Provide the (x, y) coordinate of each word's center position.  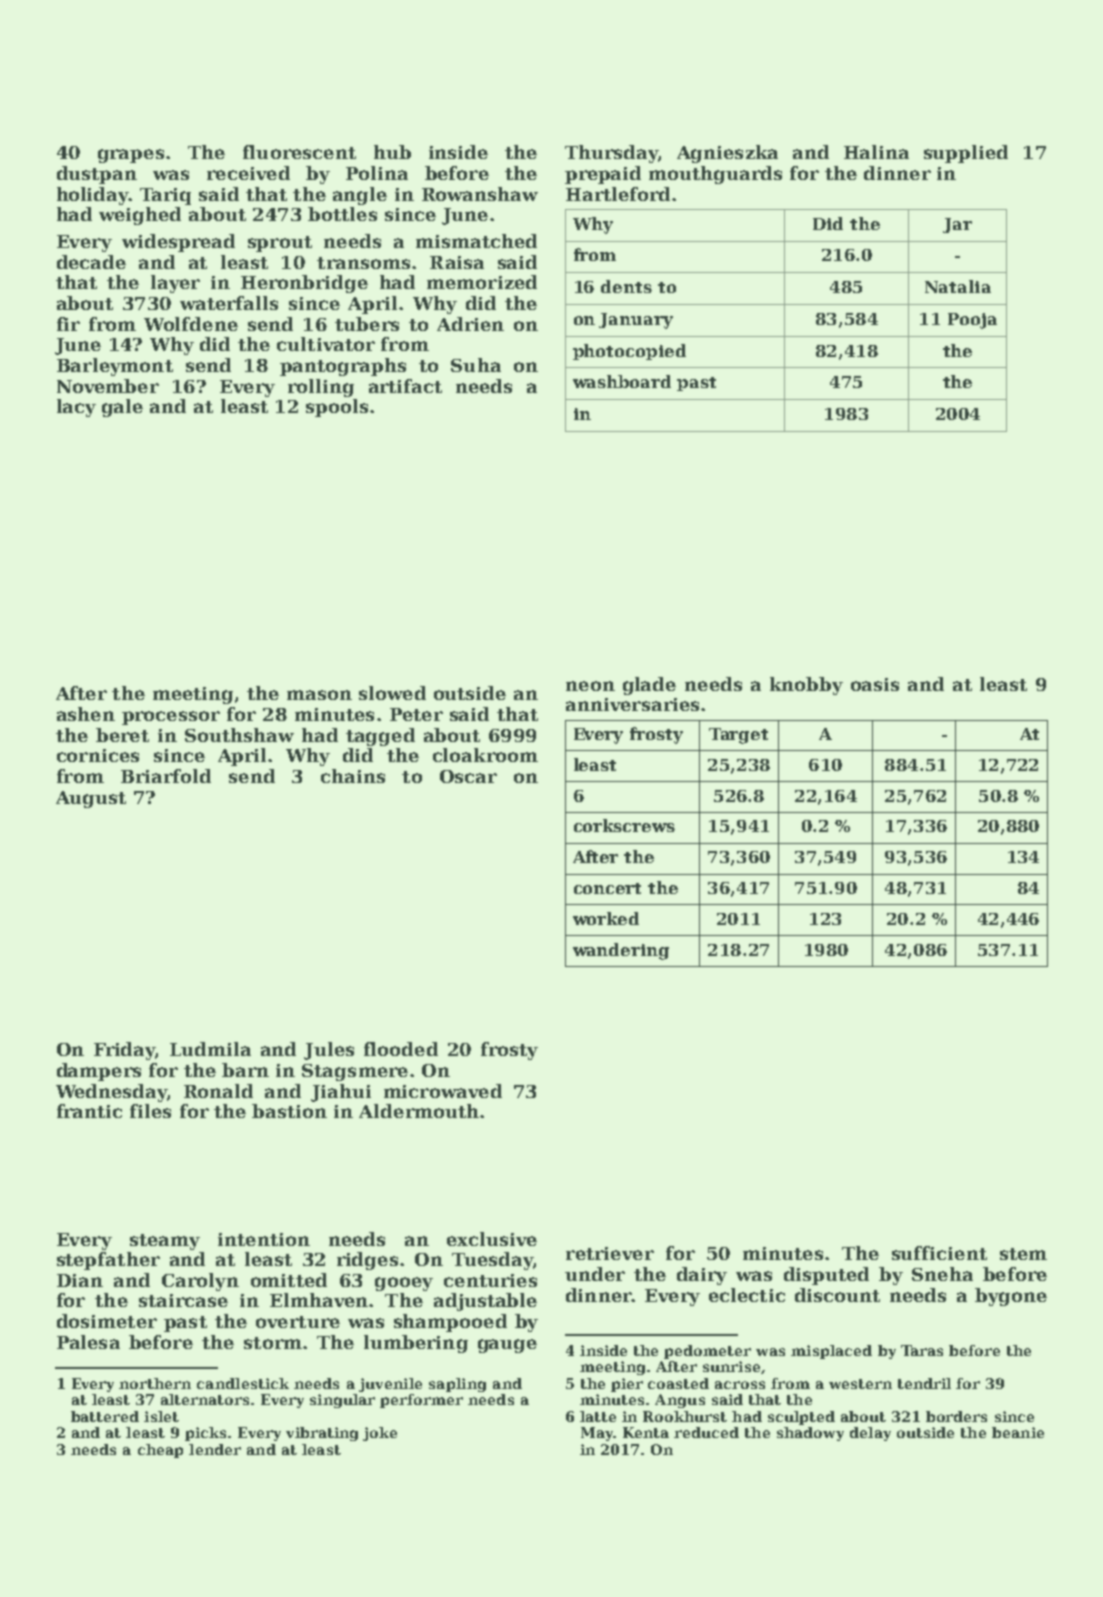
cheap (160, 1451)
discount (837, 1295)
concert (607, 888)
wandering (621, 951)
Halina (876, 152)
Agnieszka (727, 154)
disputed (826, 1276)
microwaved (443, 1091)
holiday (93, 196)
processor (171, 718)
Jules (329, 1051)
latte (598, 1416)
